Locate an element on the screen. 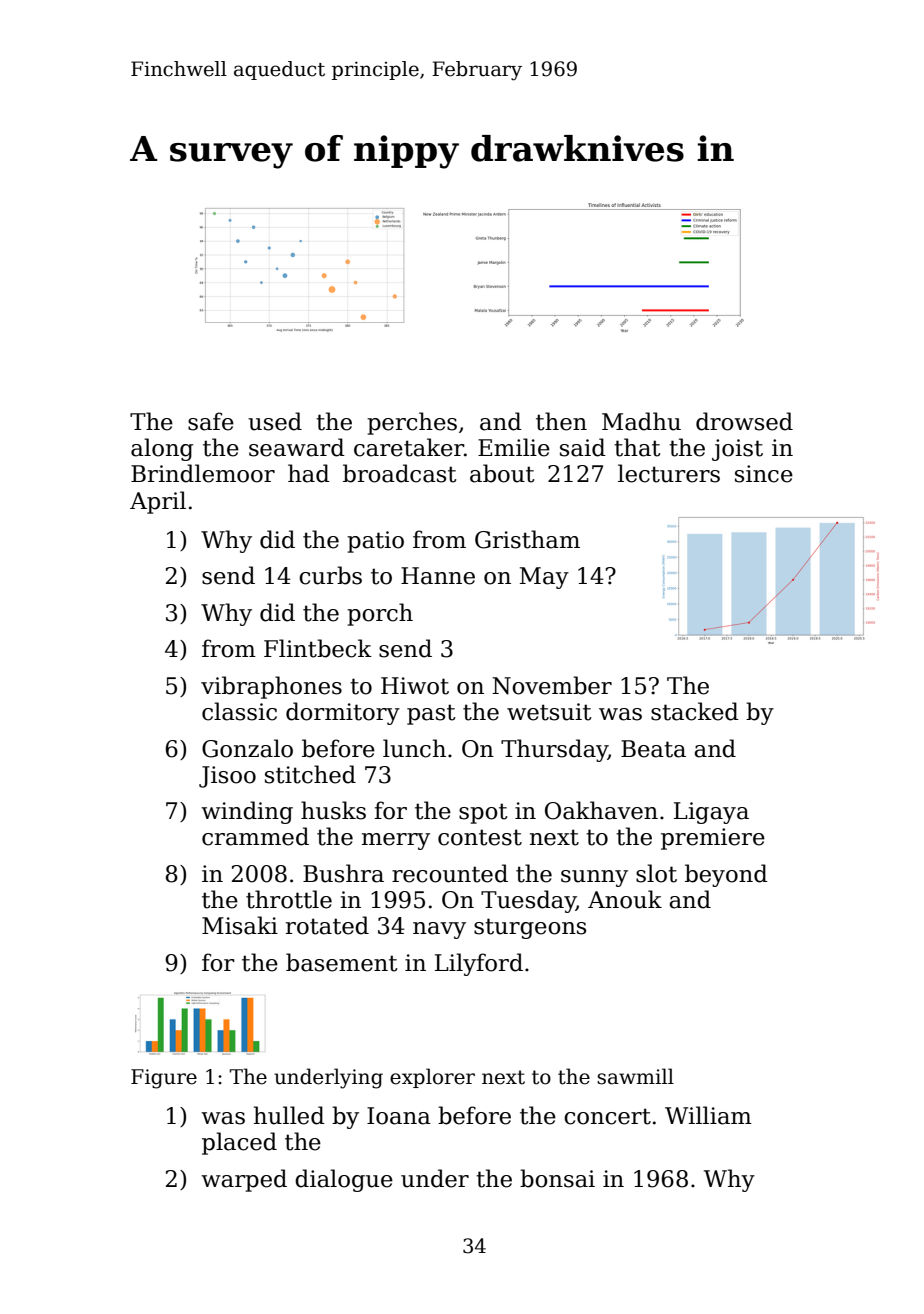 This screenshot has width=924, height=1314. Figure is located at coordinates (164, 1079).
